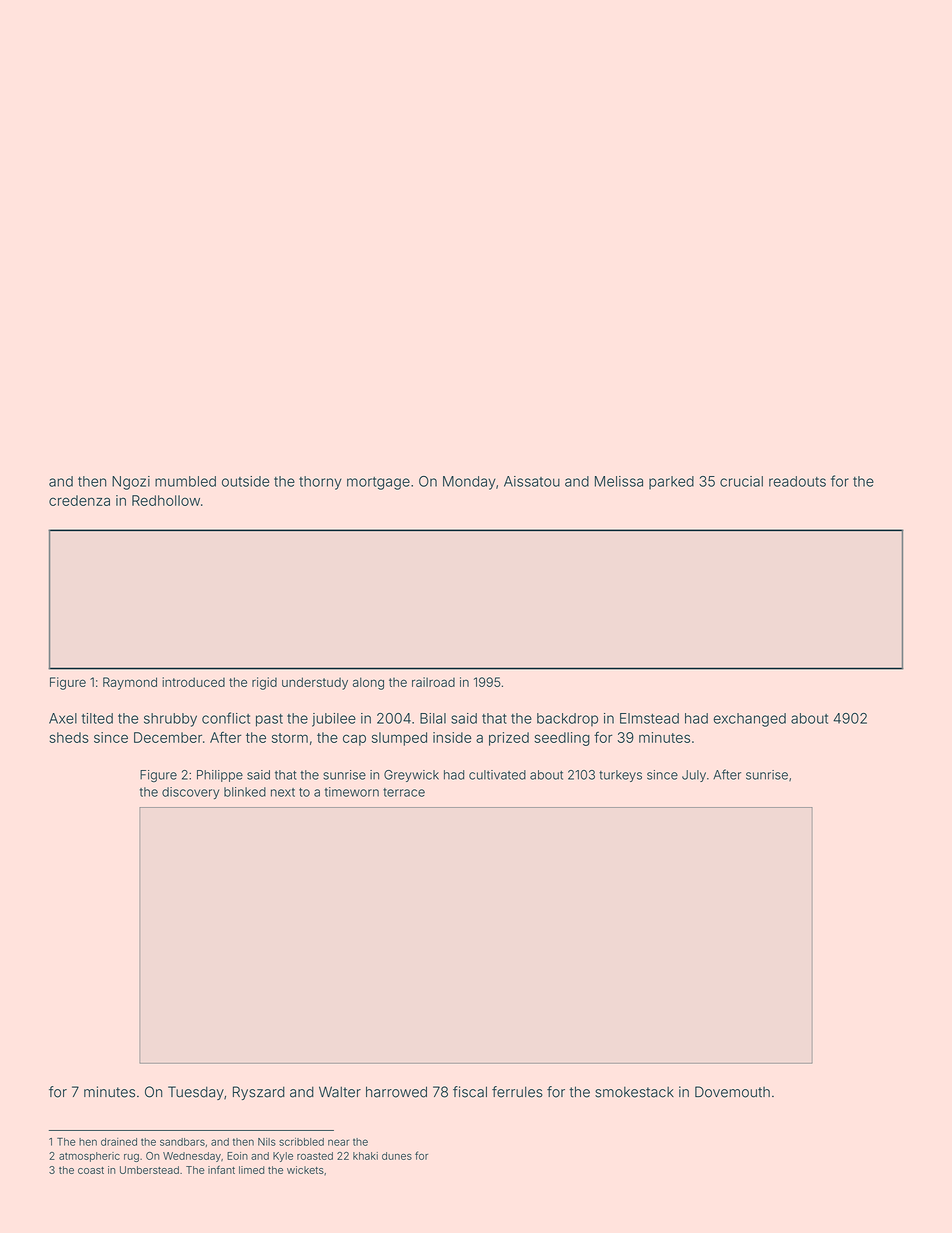  Describe the element at coordinates (190, 793) in the screenshot. I see `discovery` at that location.
